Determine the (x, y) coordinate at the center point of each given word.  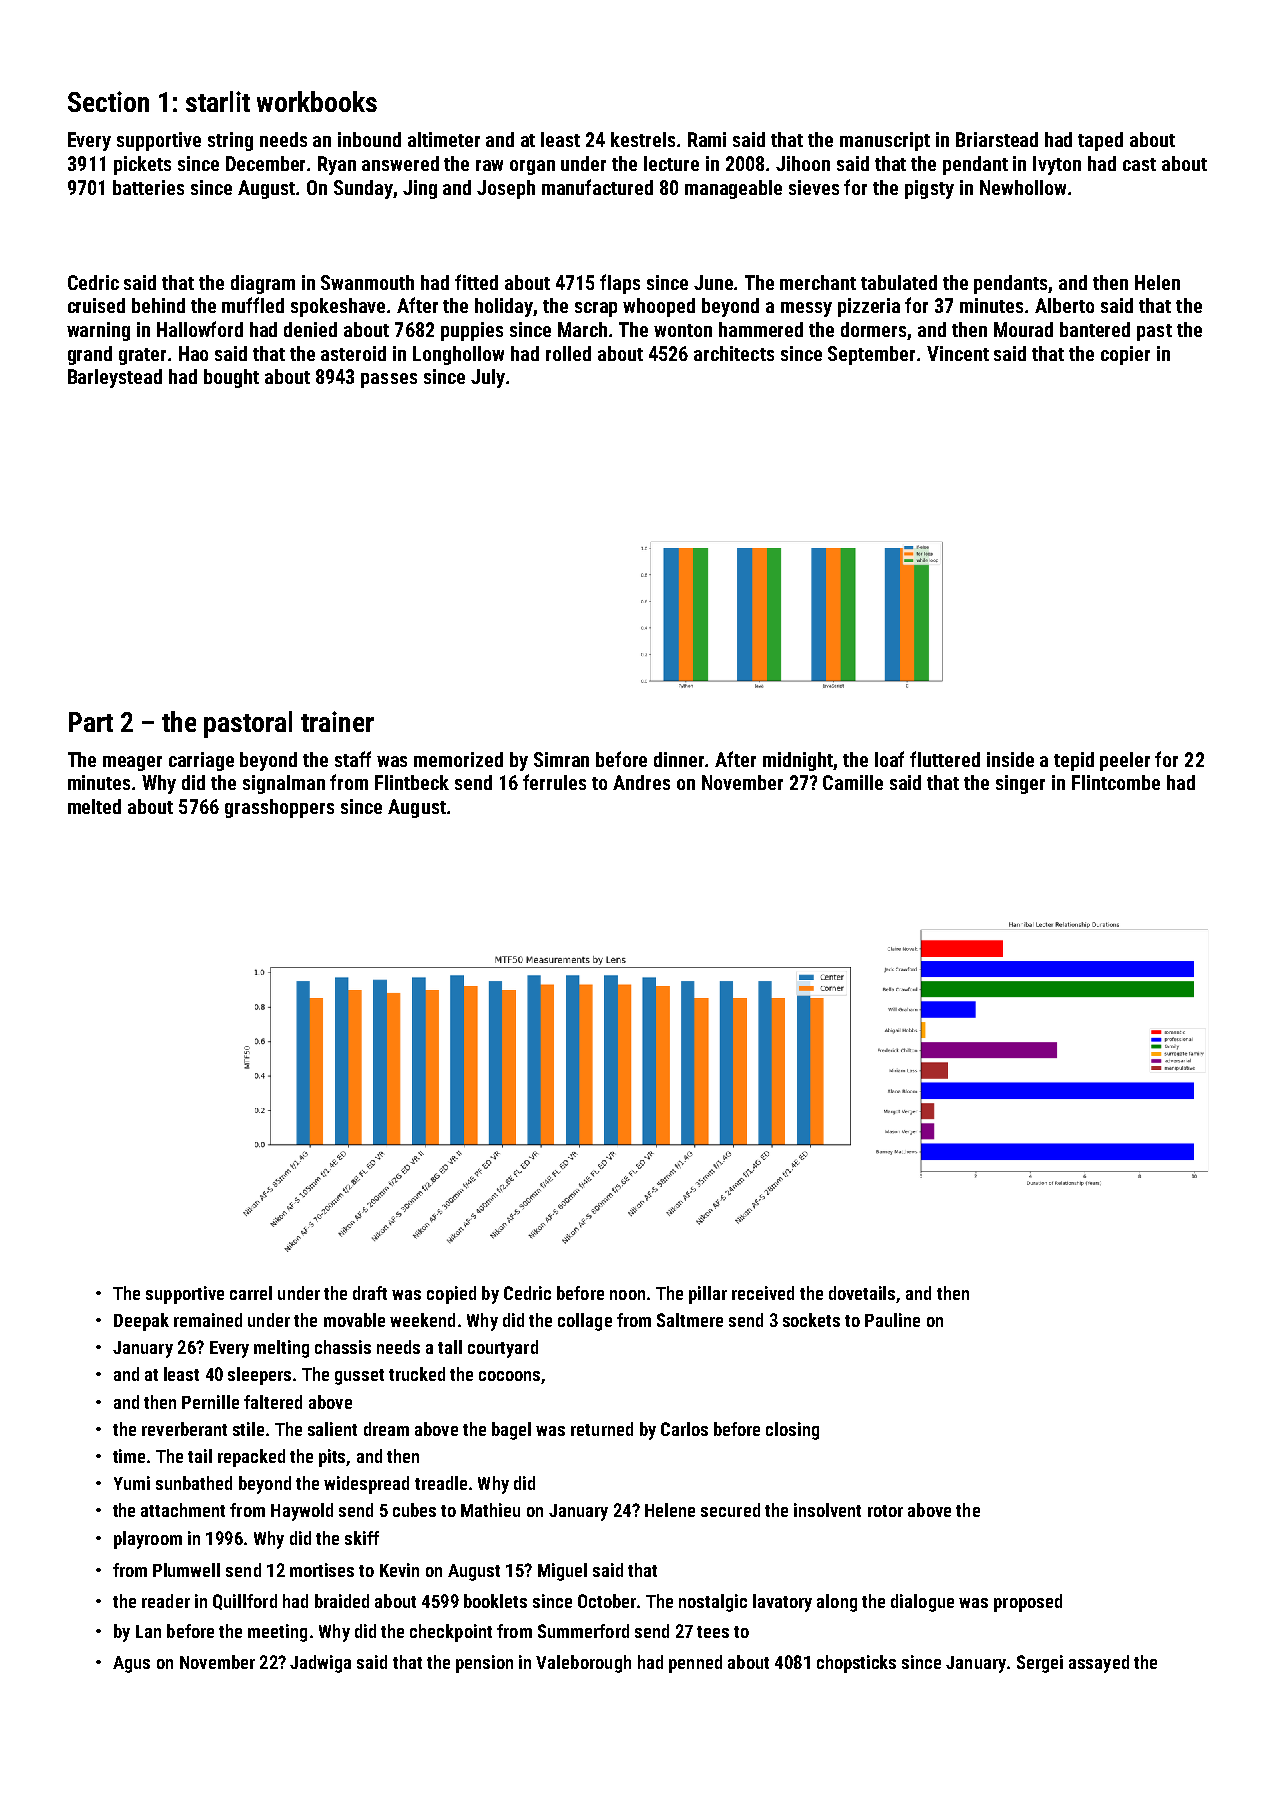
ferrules (554, 782)
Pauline (892, 1320)
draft (370, 1293)
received (763, 1293)
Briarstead (997, 139)
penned (695, 1664)
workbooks (317, 101)
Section (108, 101)
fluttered (945, 759)
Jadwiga (320, 1664)
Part (91, 722)
